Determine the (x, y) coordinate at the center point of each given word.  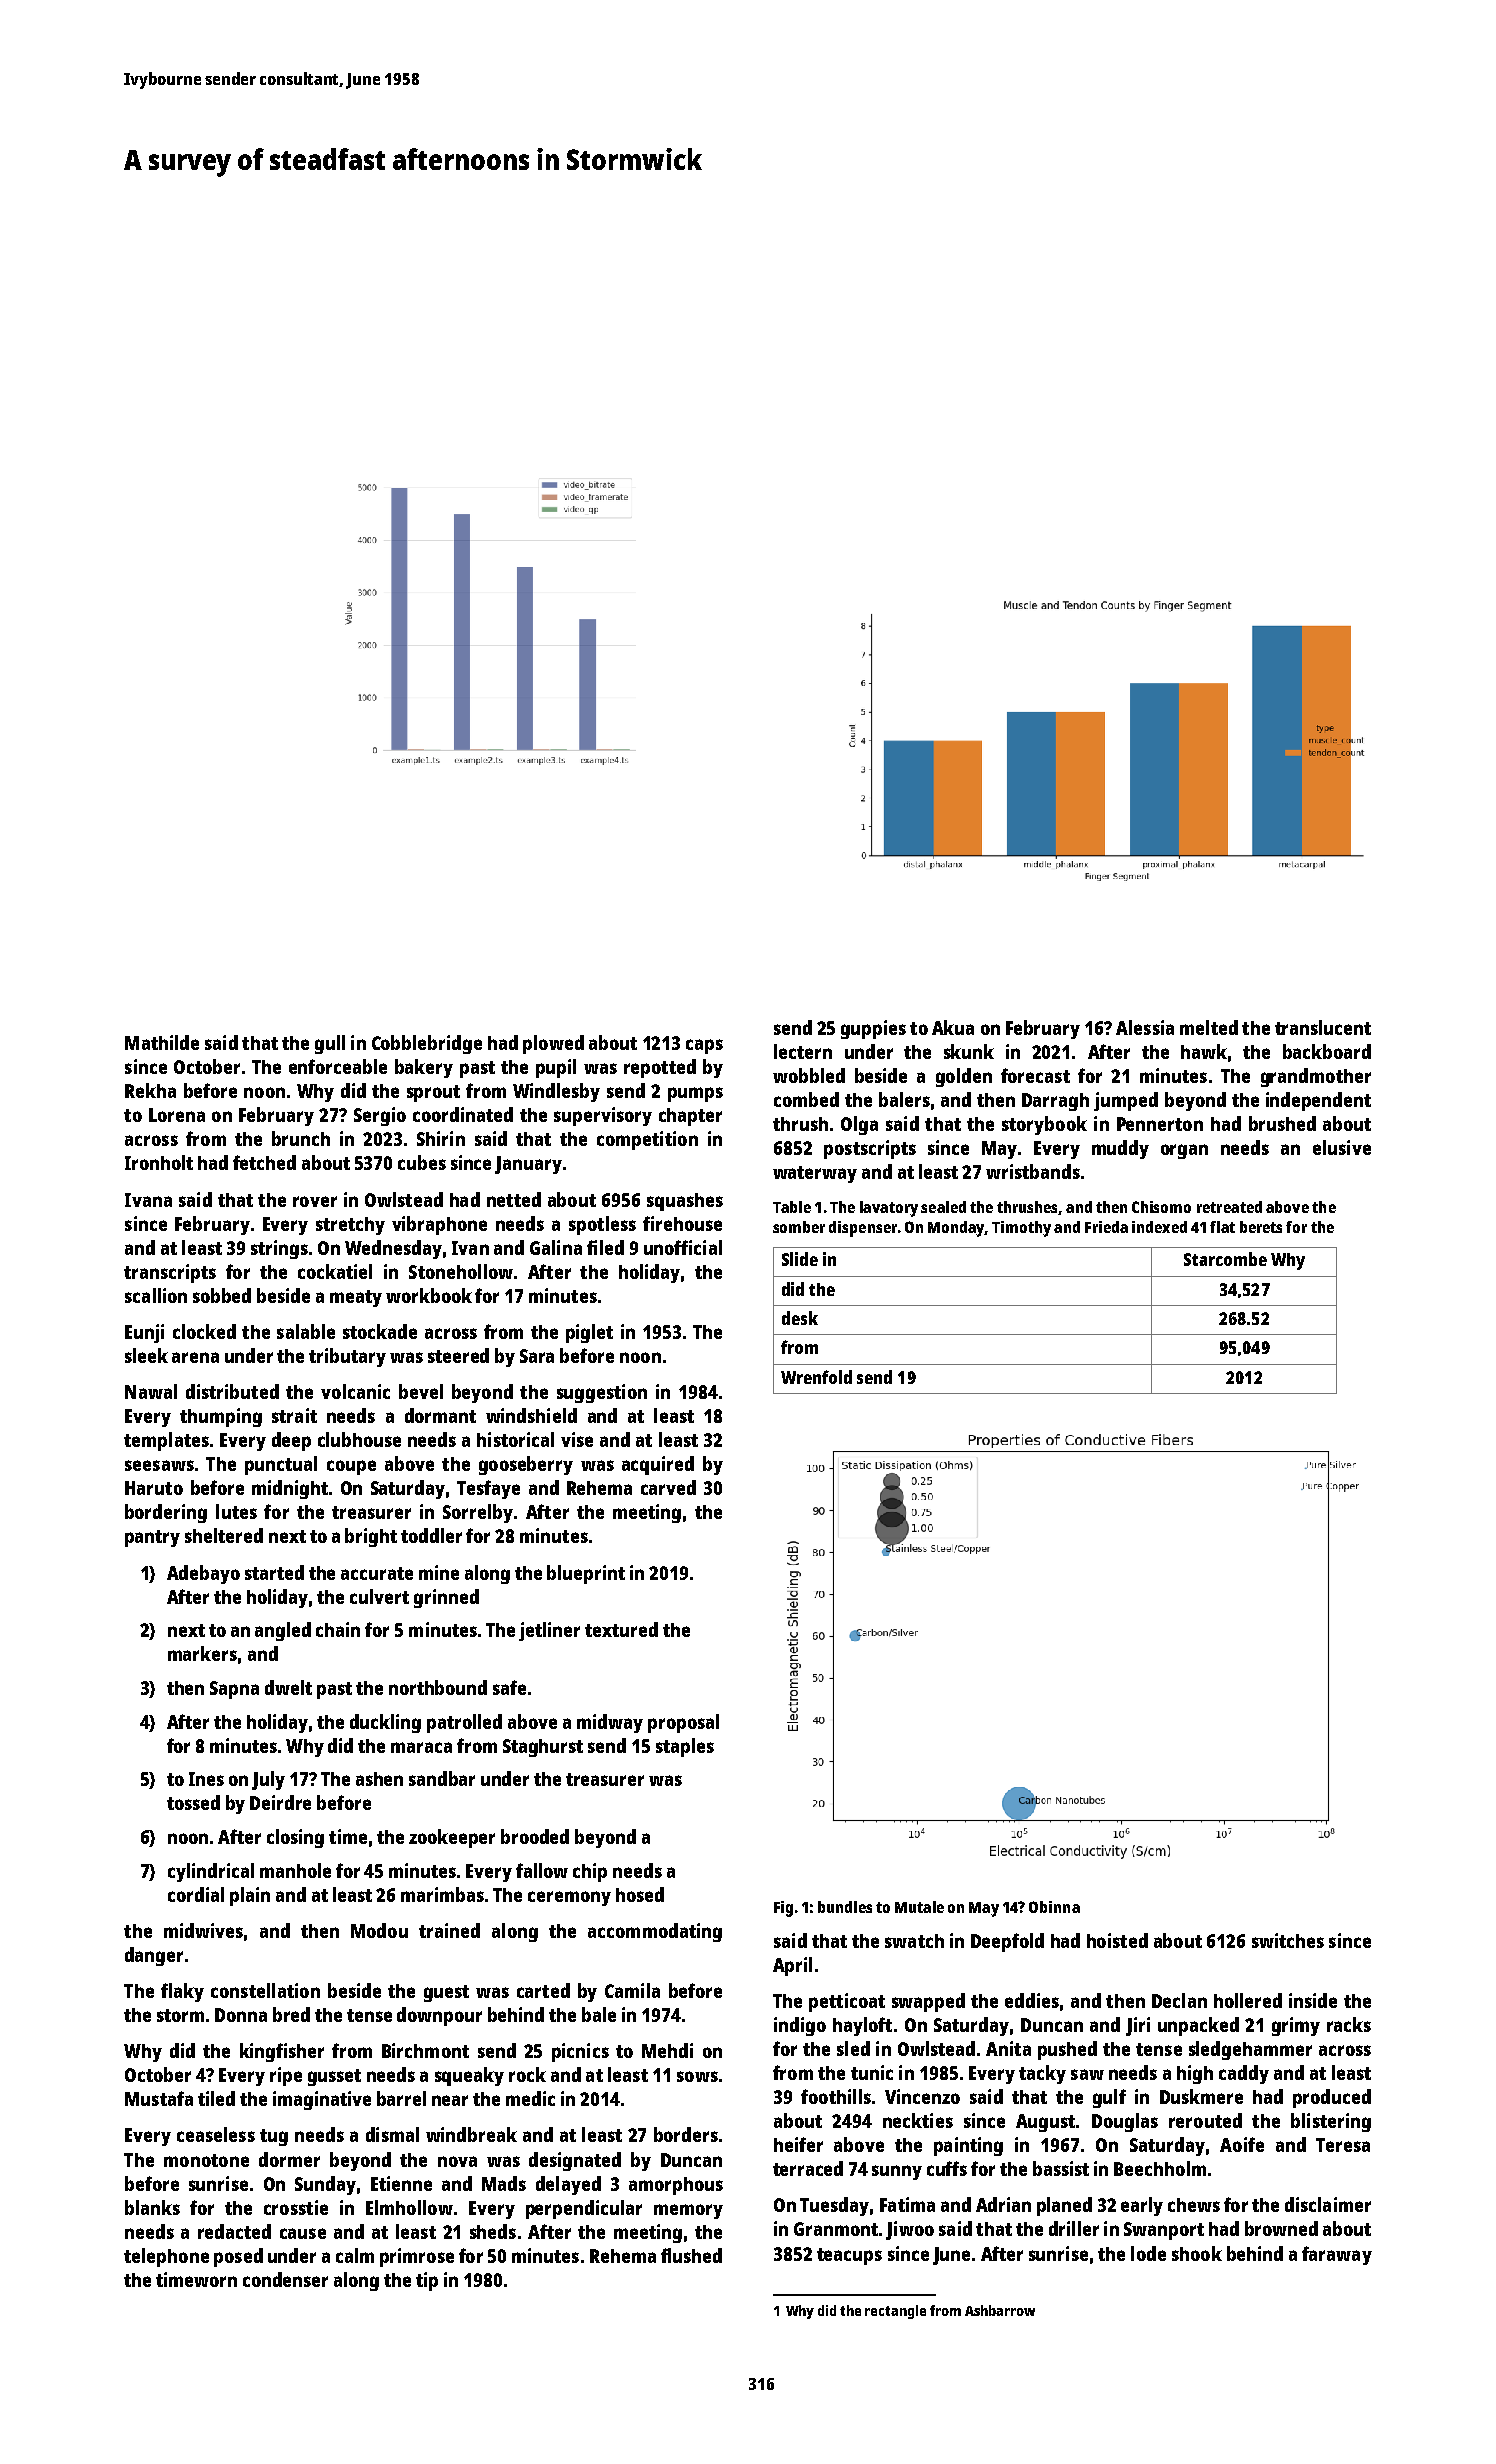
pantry (152, 1538)
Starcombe (1225, 1259)
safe (509, 1687)
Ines (206, 1779)
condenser (285, 2279)
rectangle (895, 2312)
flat (1222, 1227)
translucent (1323, 1027)
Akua (953, 1027)
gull (330, 1044)
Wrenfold (816, 1377)
